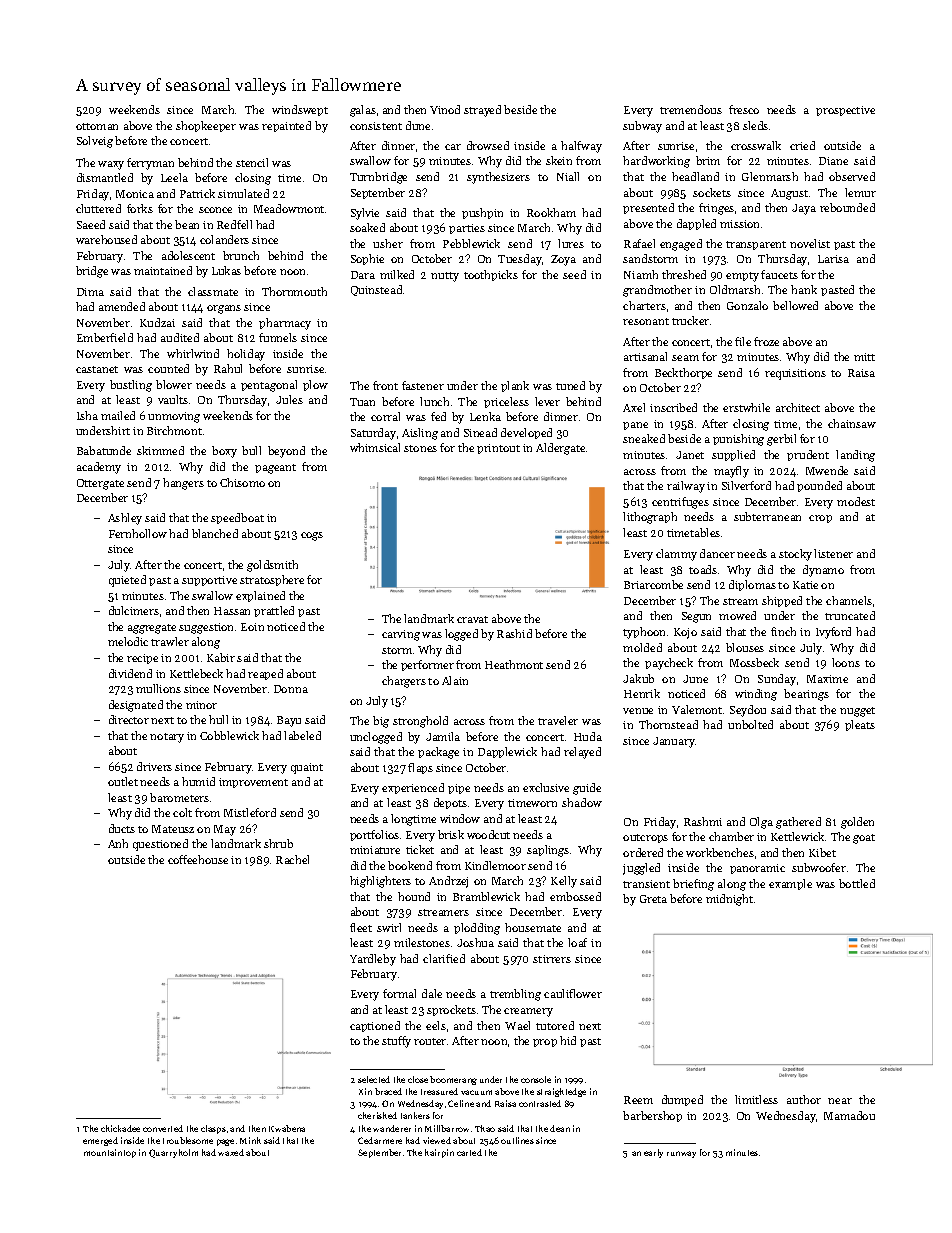  Describe the element at coordinates (123, 781) in the screenshot. I see `outlet` at that location.
